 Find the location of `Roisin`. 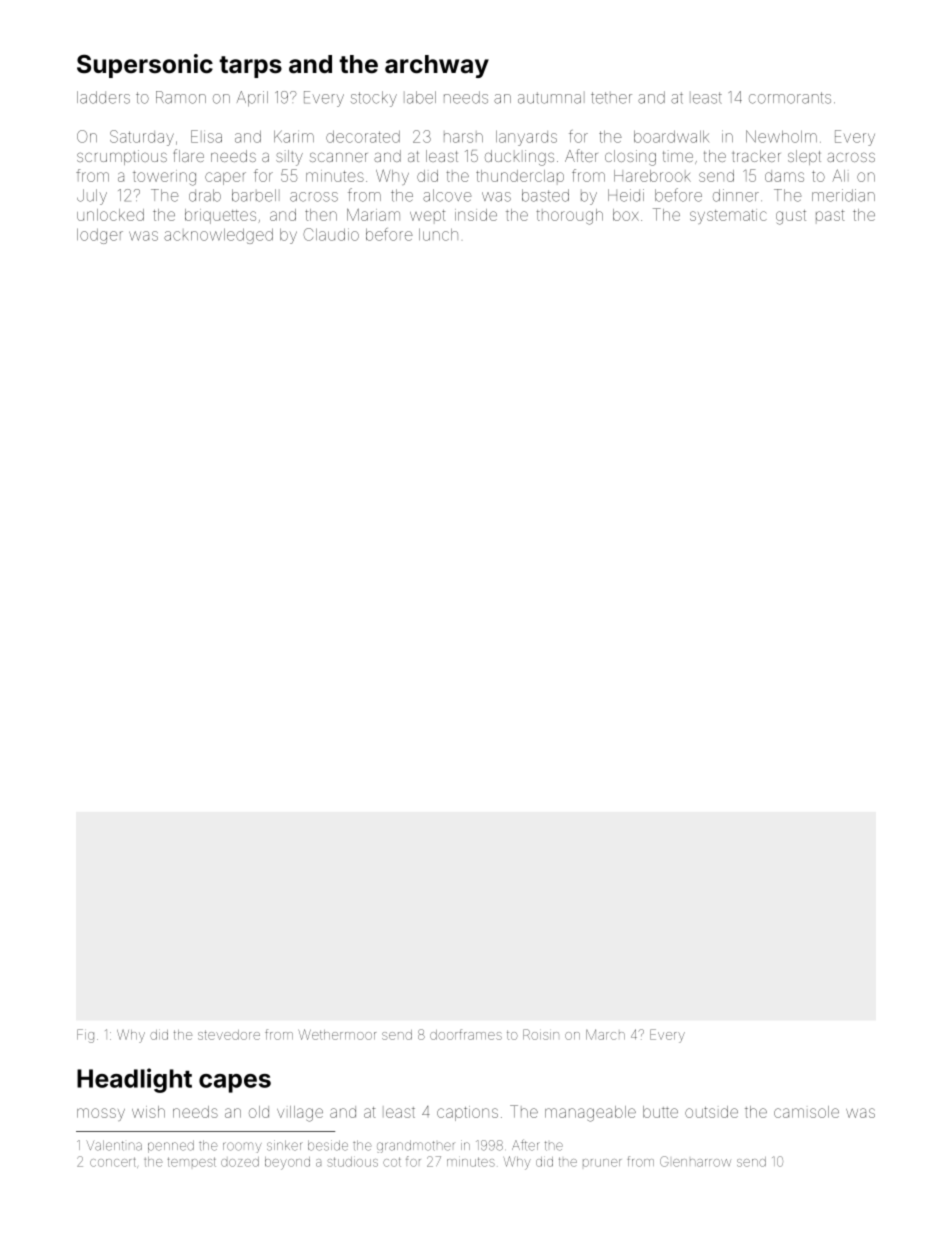

Roisin is located at coordinates (541, 1034).
